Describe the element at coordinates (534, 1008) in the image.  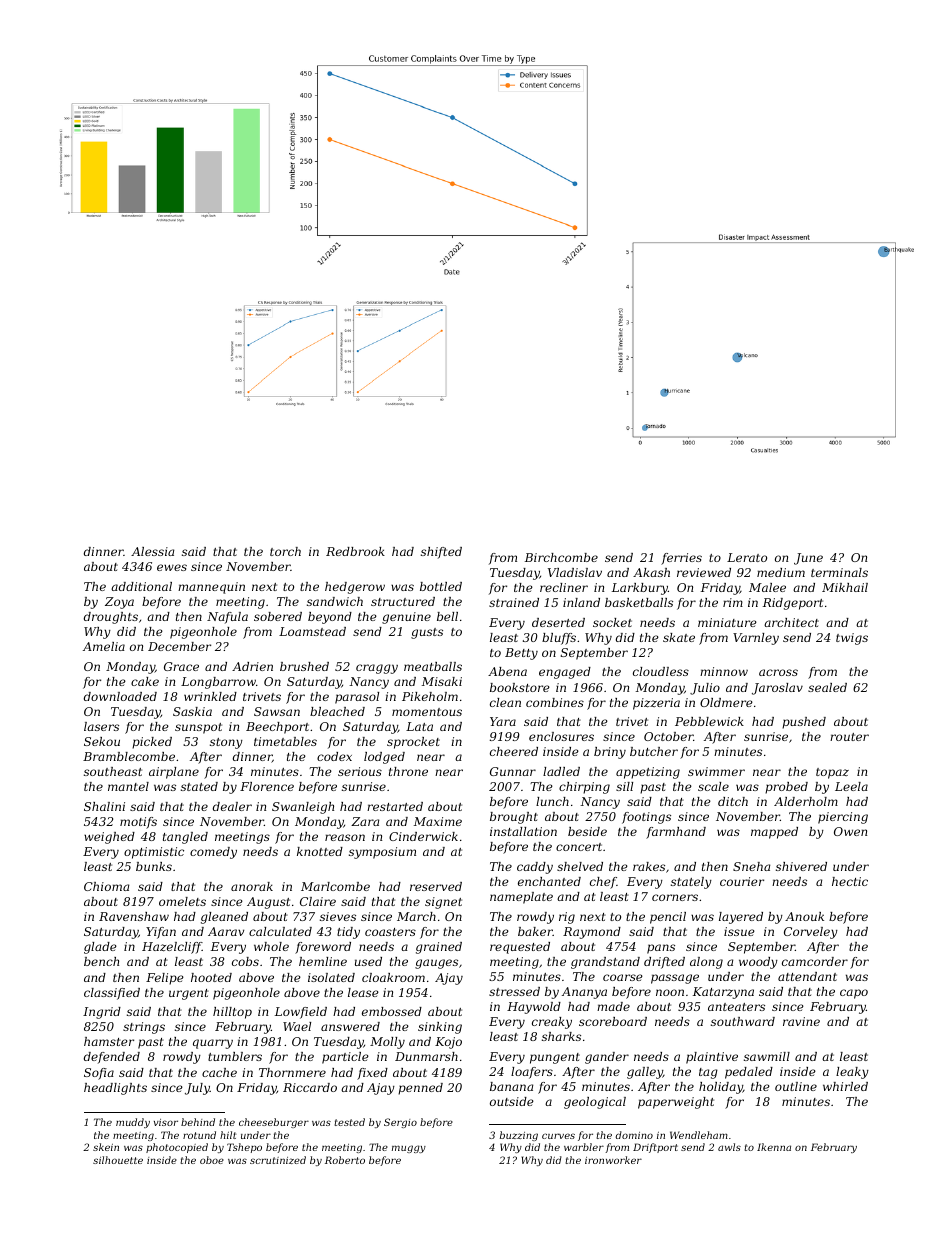
I see `Haywold` at that location.
